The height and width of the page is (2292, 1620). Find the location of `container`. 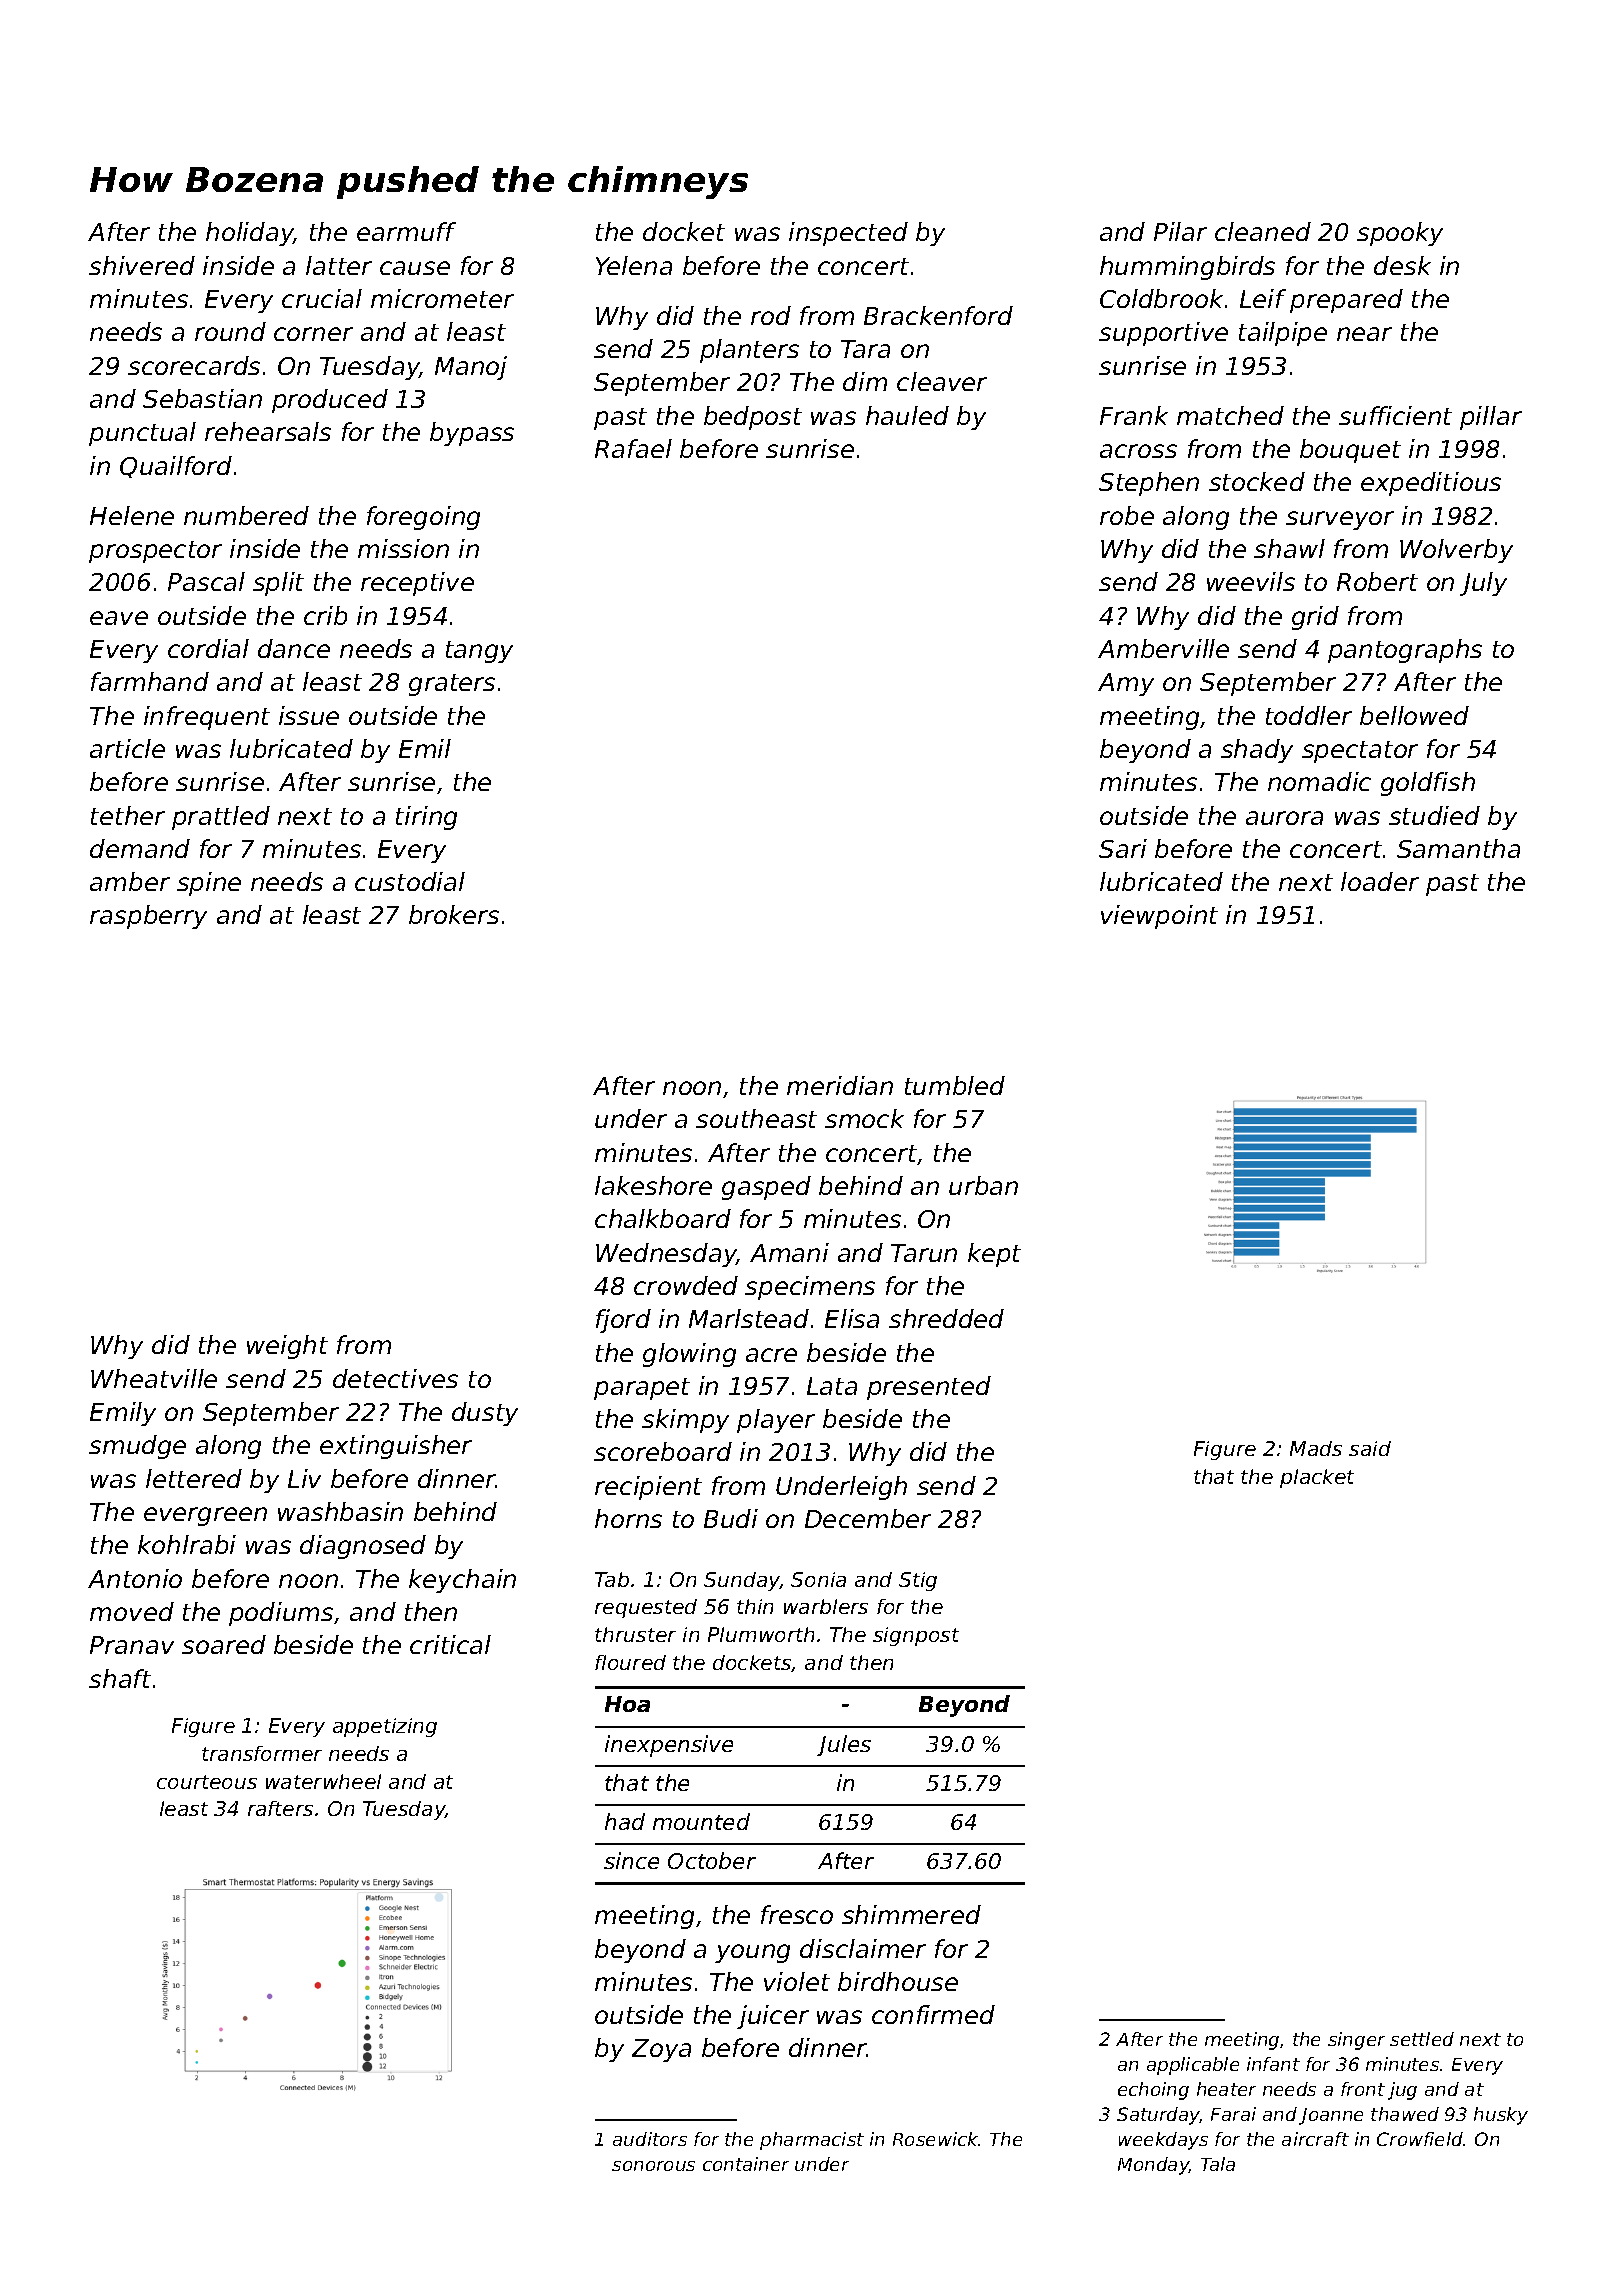

container is located at coordinates (746, 2164).
